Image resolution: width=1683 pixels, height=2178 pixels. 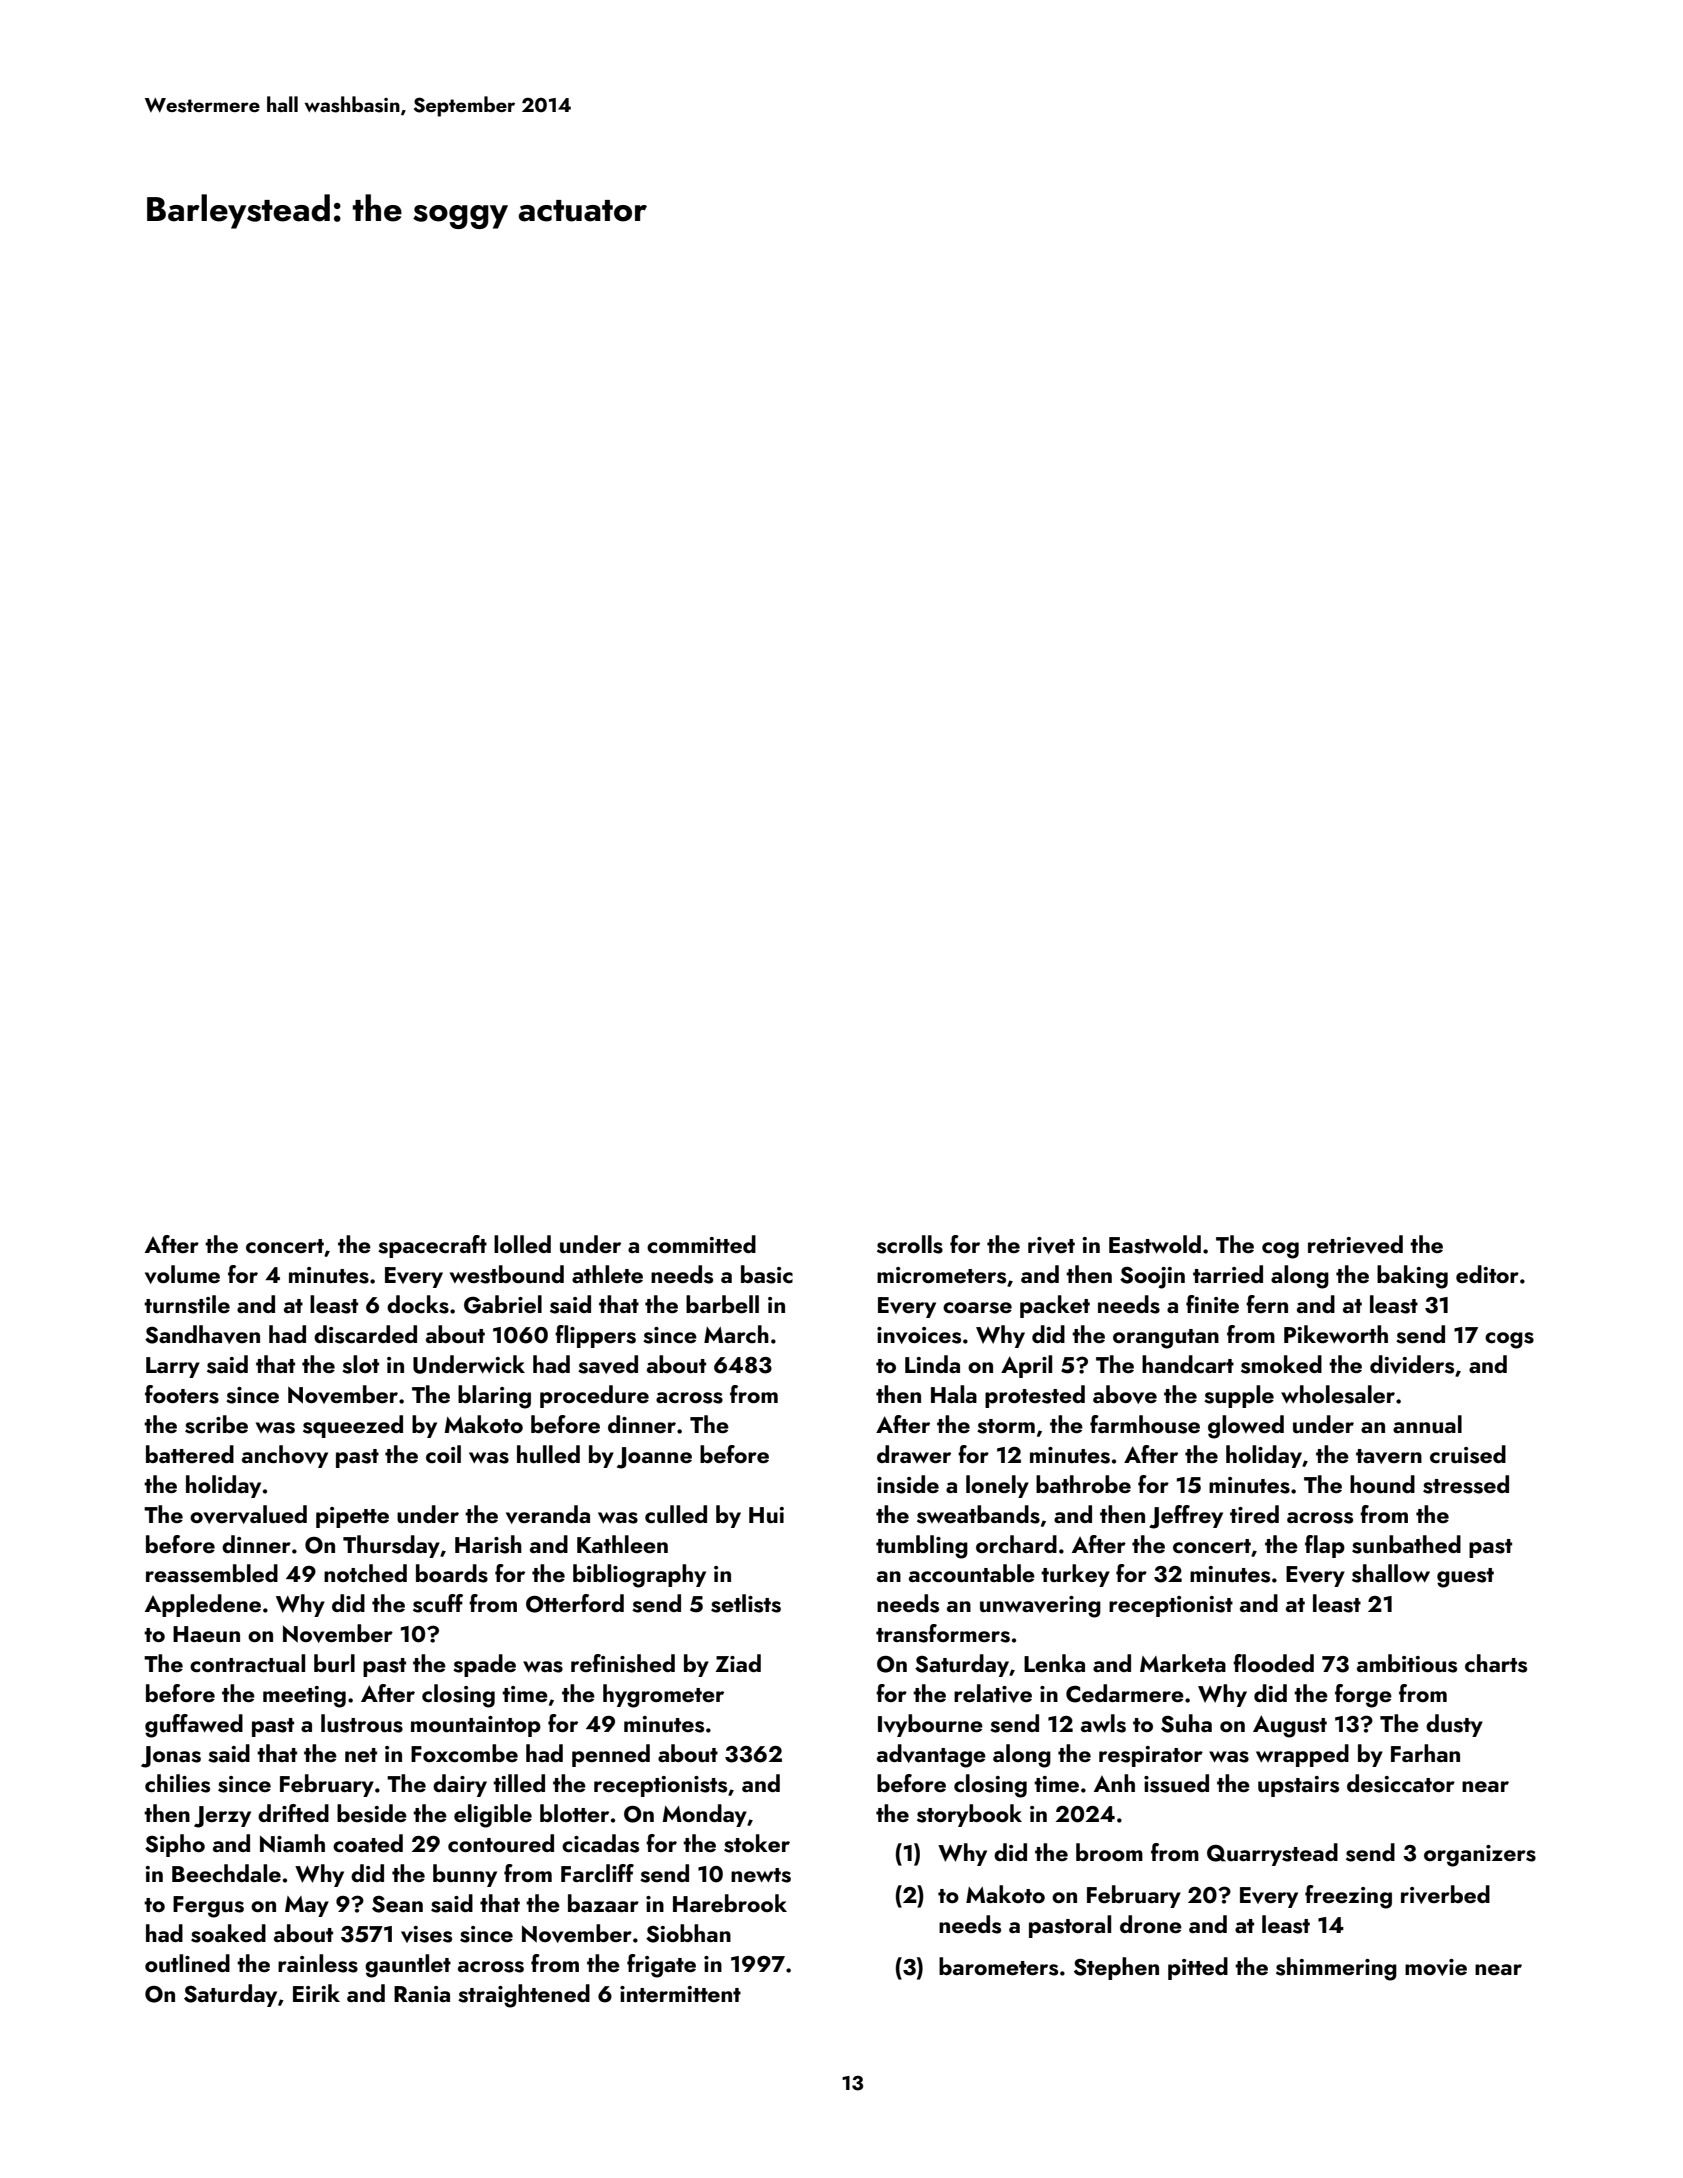 What do you see at coordinates (1325, 1546) in the screenshot?
I see `flap` at bounding box center [1325, 1546].
